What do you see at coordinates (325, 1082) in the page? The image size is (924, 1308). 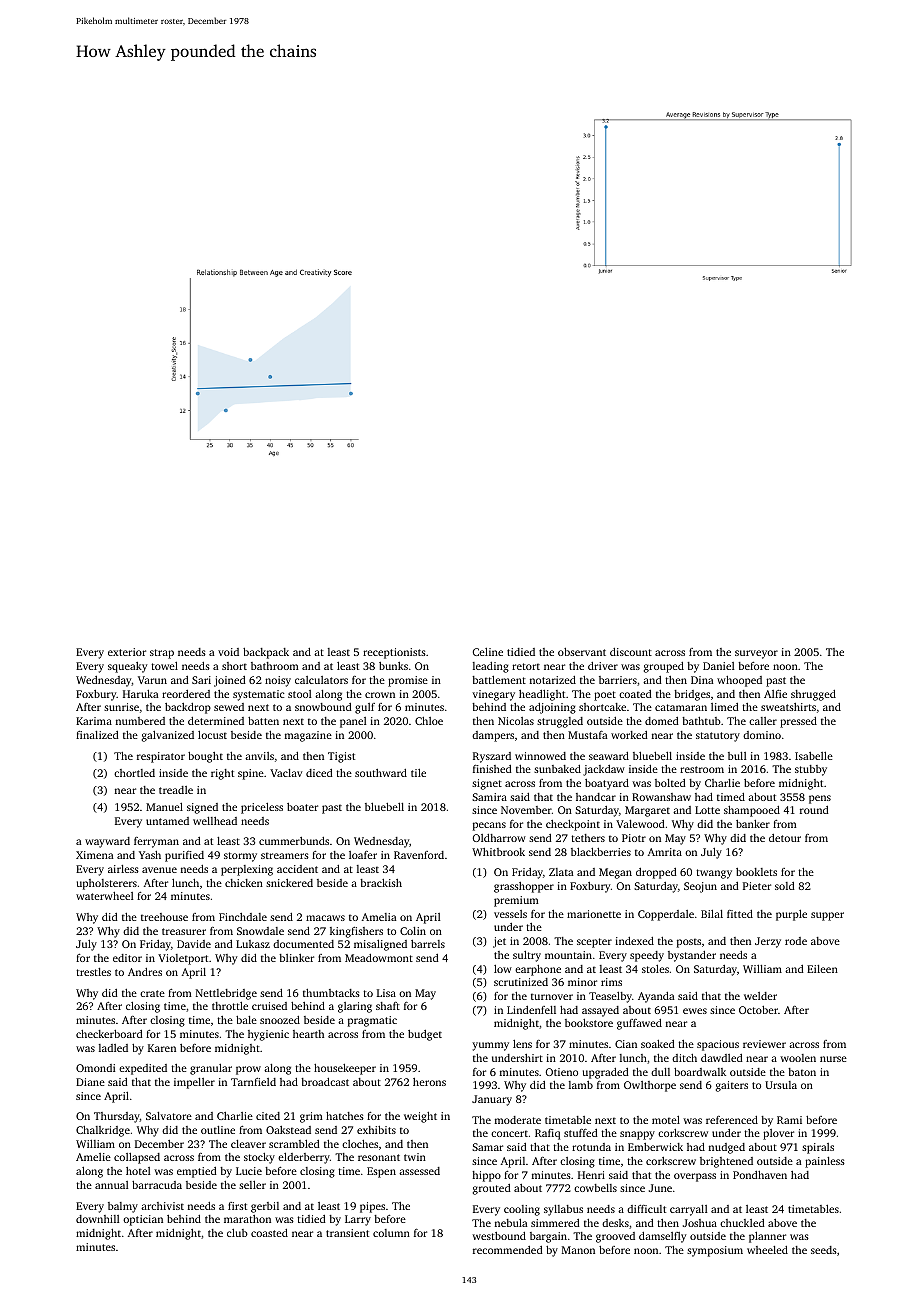 I see `broadcast` at bounding box center [325, 1082].
